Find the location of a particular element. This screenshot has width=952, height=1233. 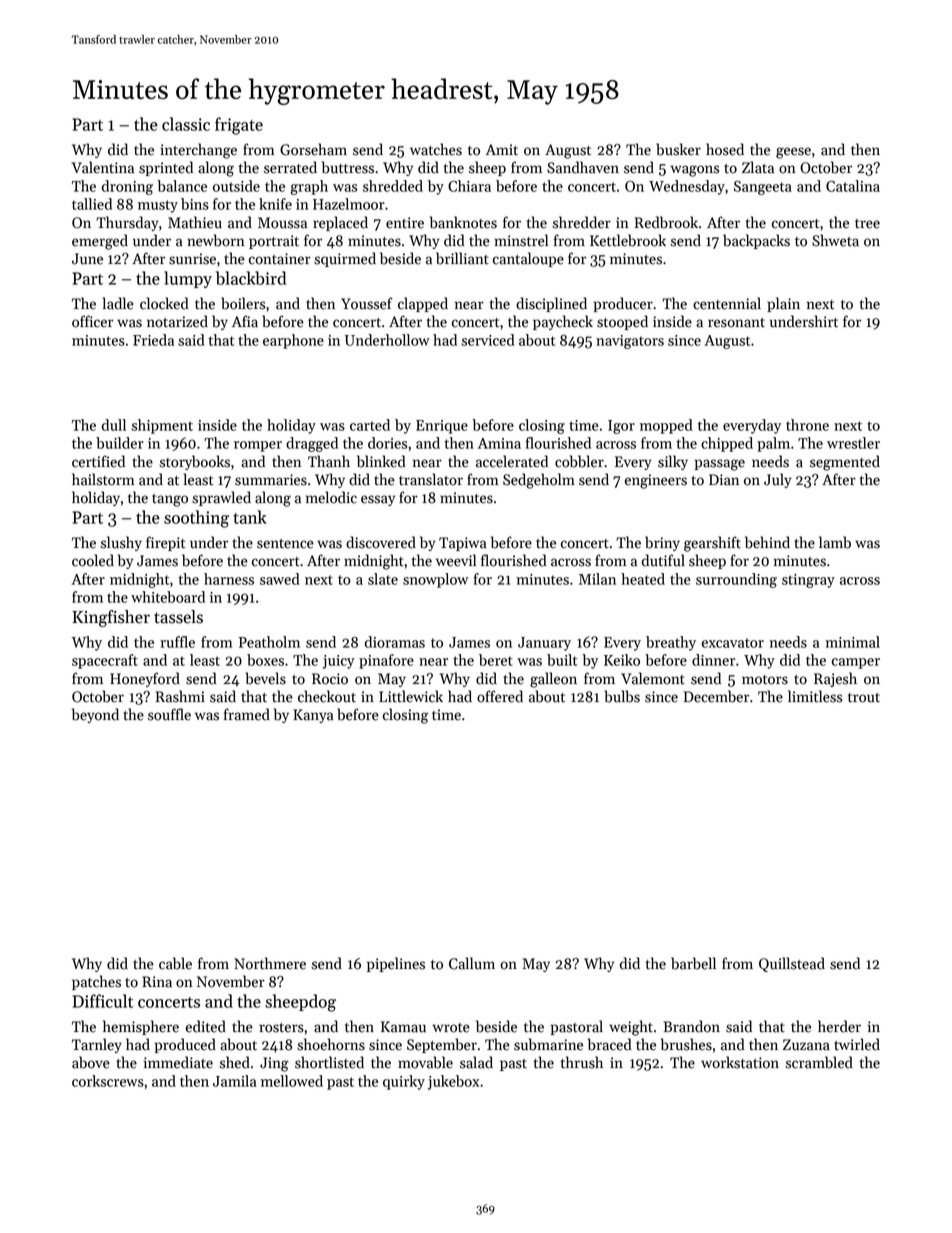

classic is located at coordinates (186, 124).
